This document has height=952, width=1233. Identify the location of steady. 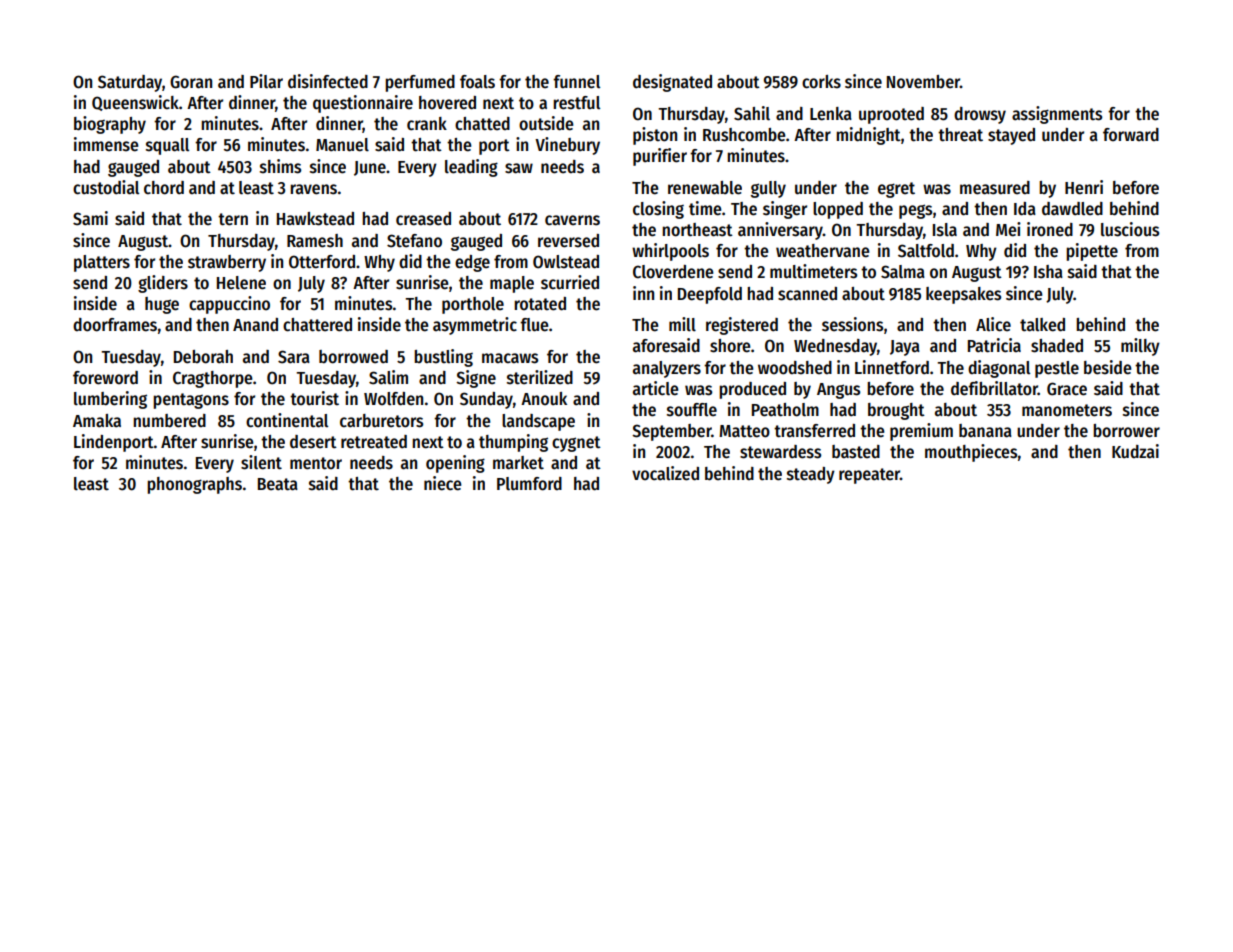
(811, 475).
